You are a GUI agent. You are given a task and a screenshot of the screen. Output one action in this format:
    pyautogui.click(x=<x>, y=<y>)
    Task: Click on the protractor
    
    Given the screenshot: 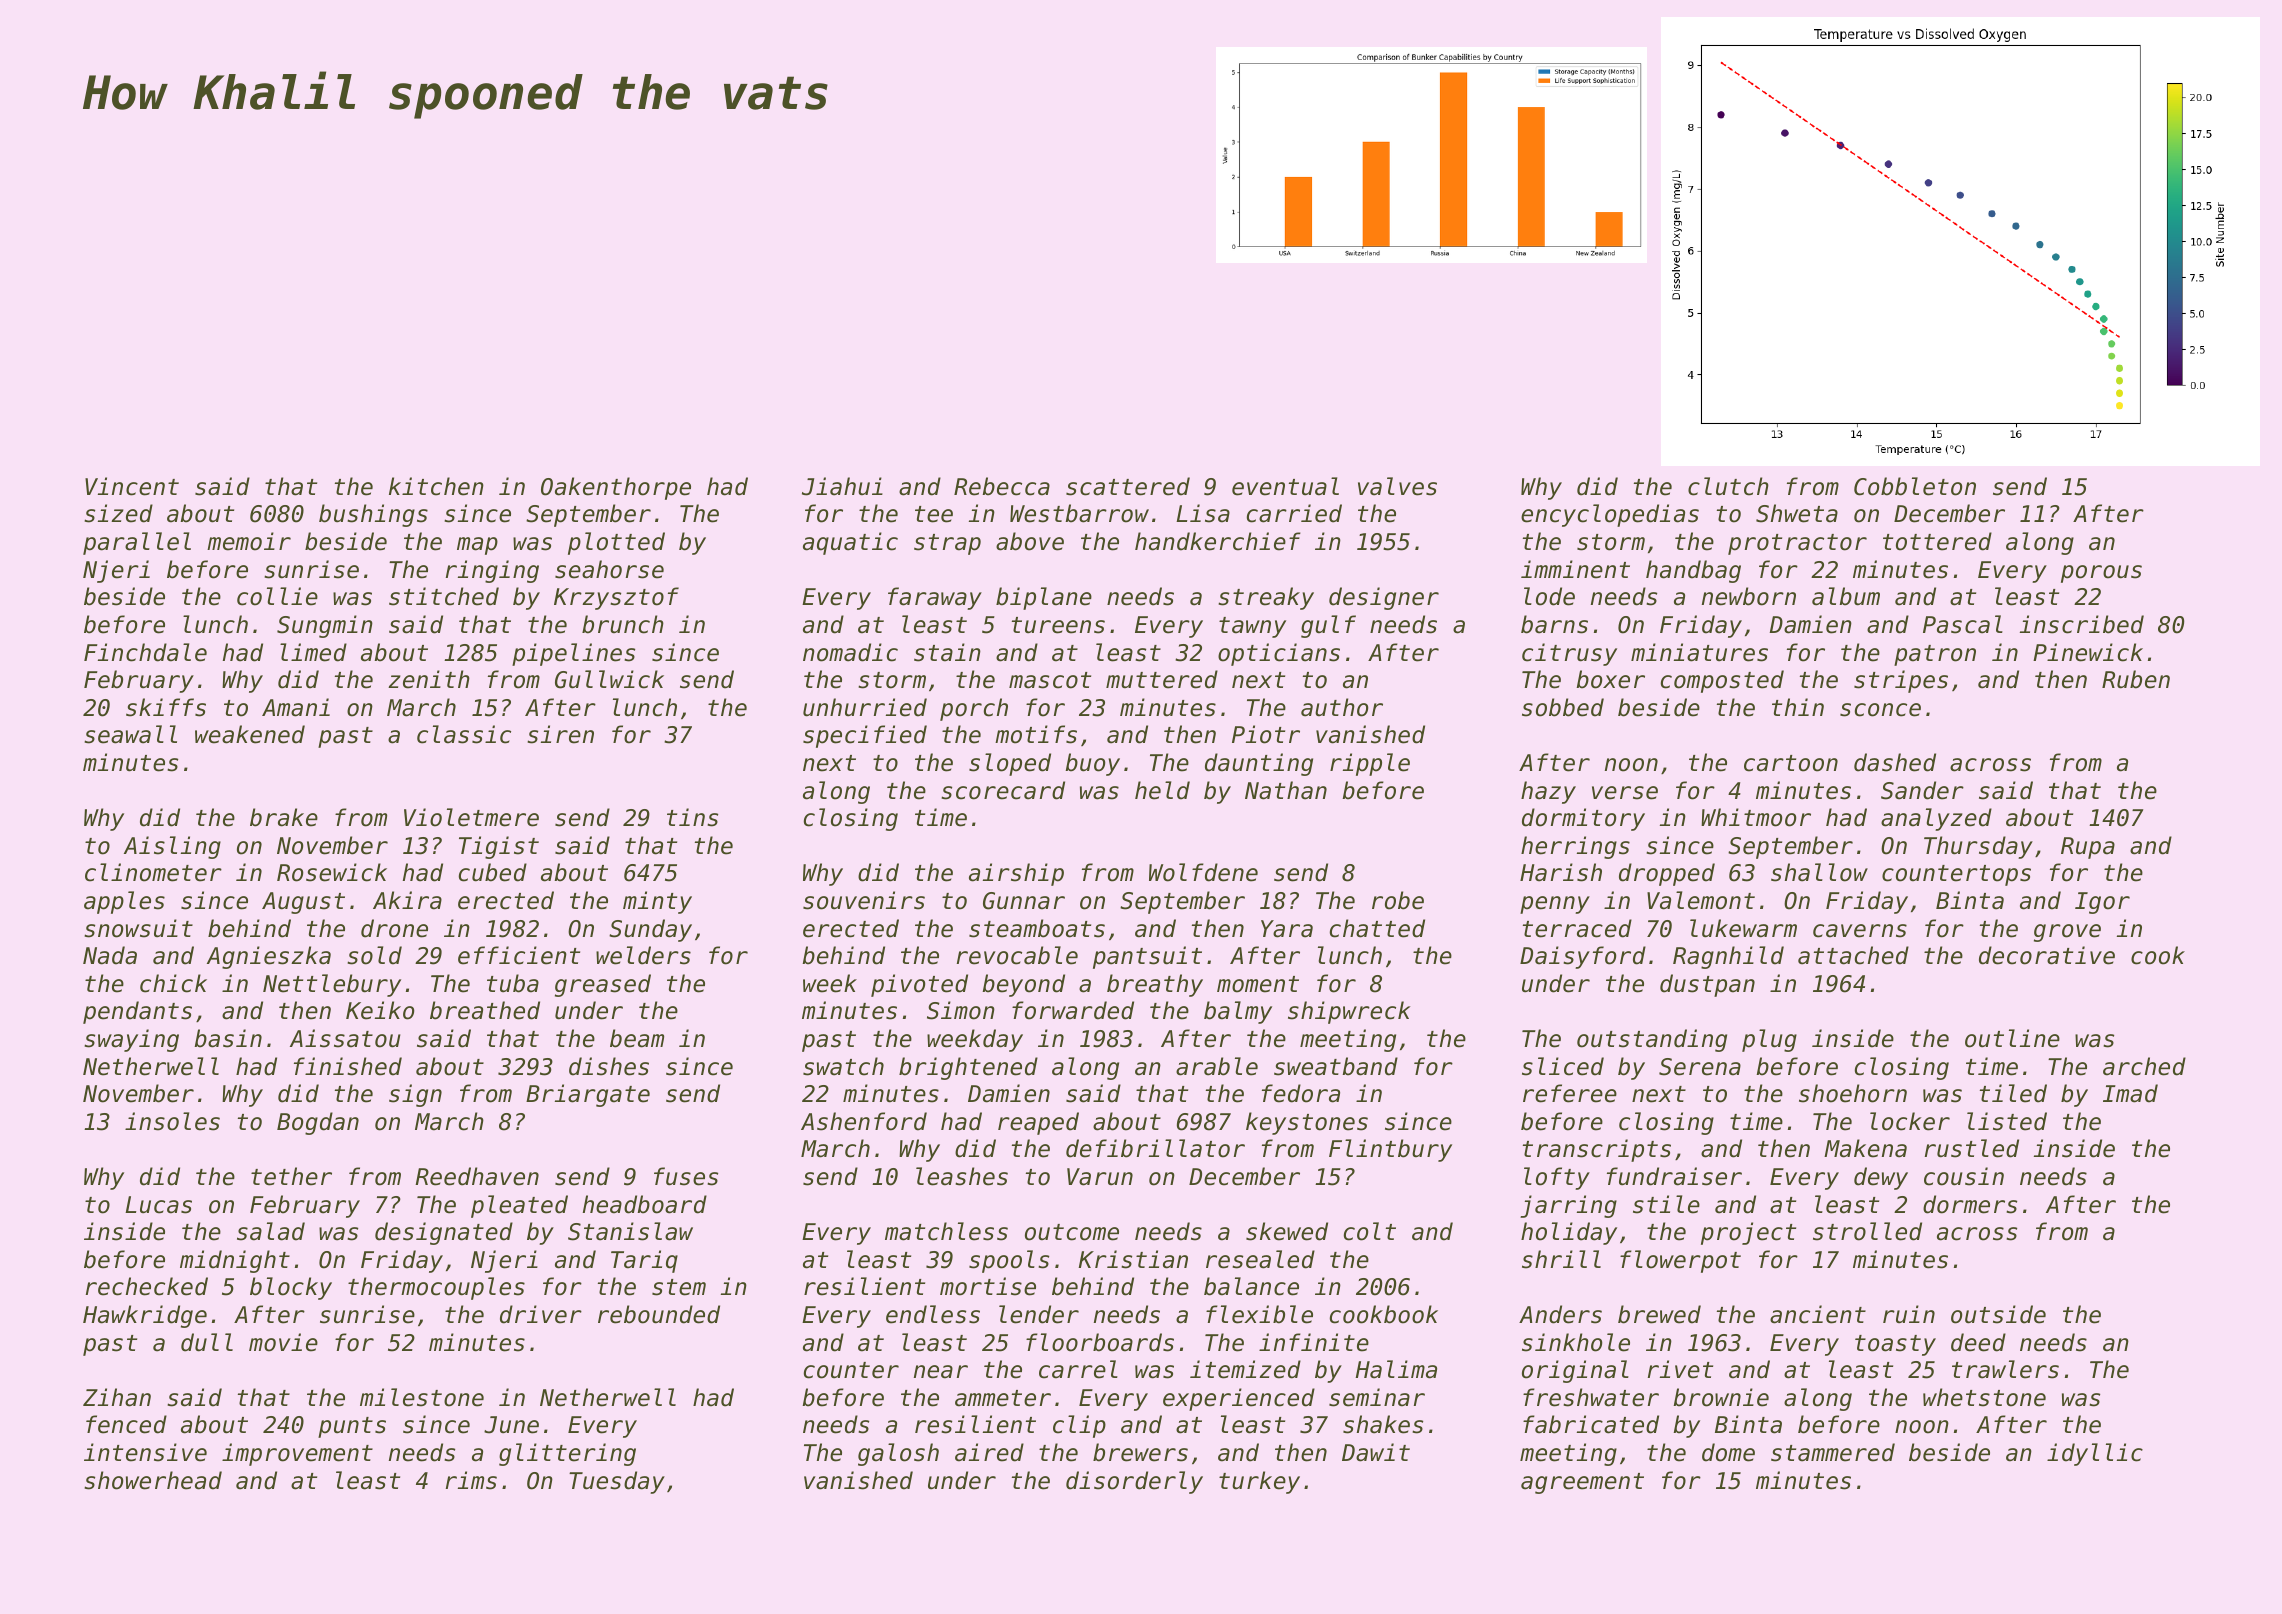 What is the action you would take?
    pyautogui.click(x=1797, y=544)
